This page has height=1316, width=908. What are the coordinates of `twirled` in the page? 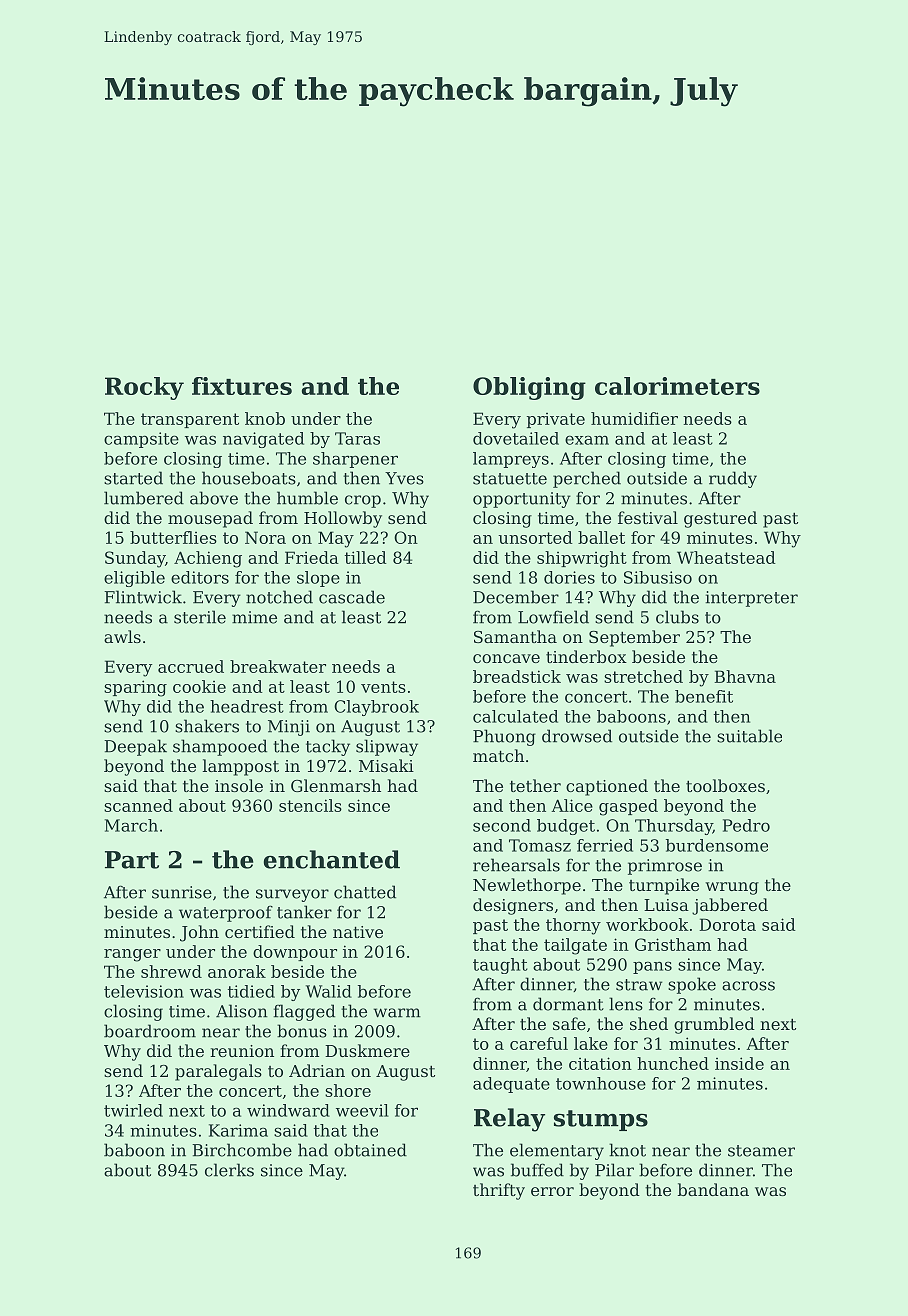 It's located at (133, 1110).
